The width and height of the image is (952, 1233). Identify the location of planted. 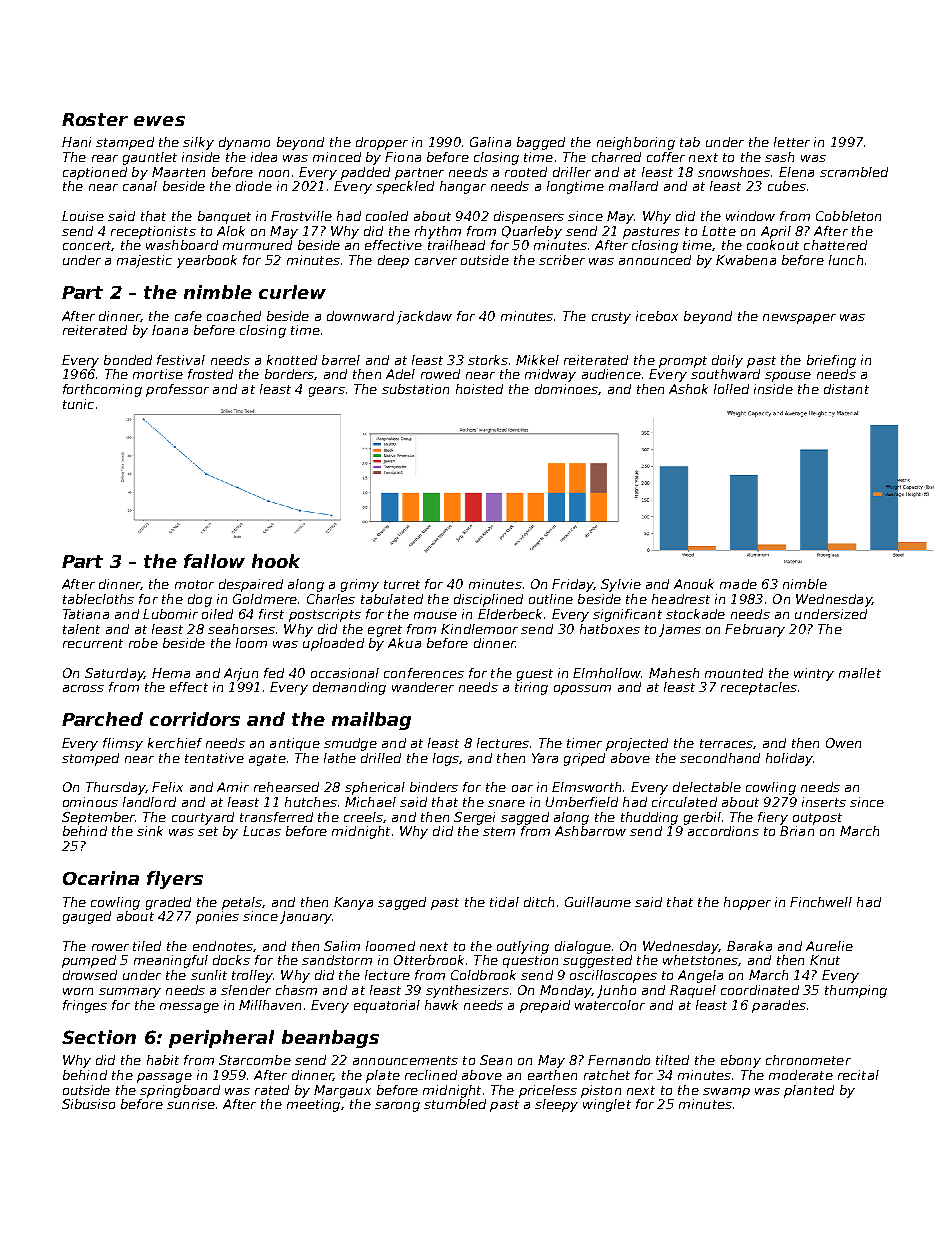
(809, 1091).
